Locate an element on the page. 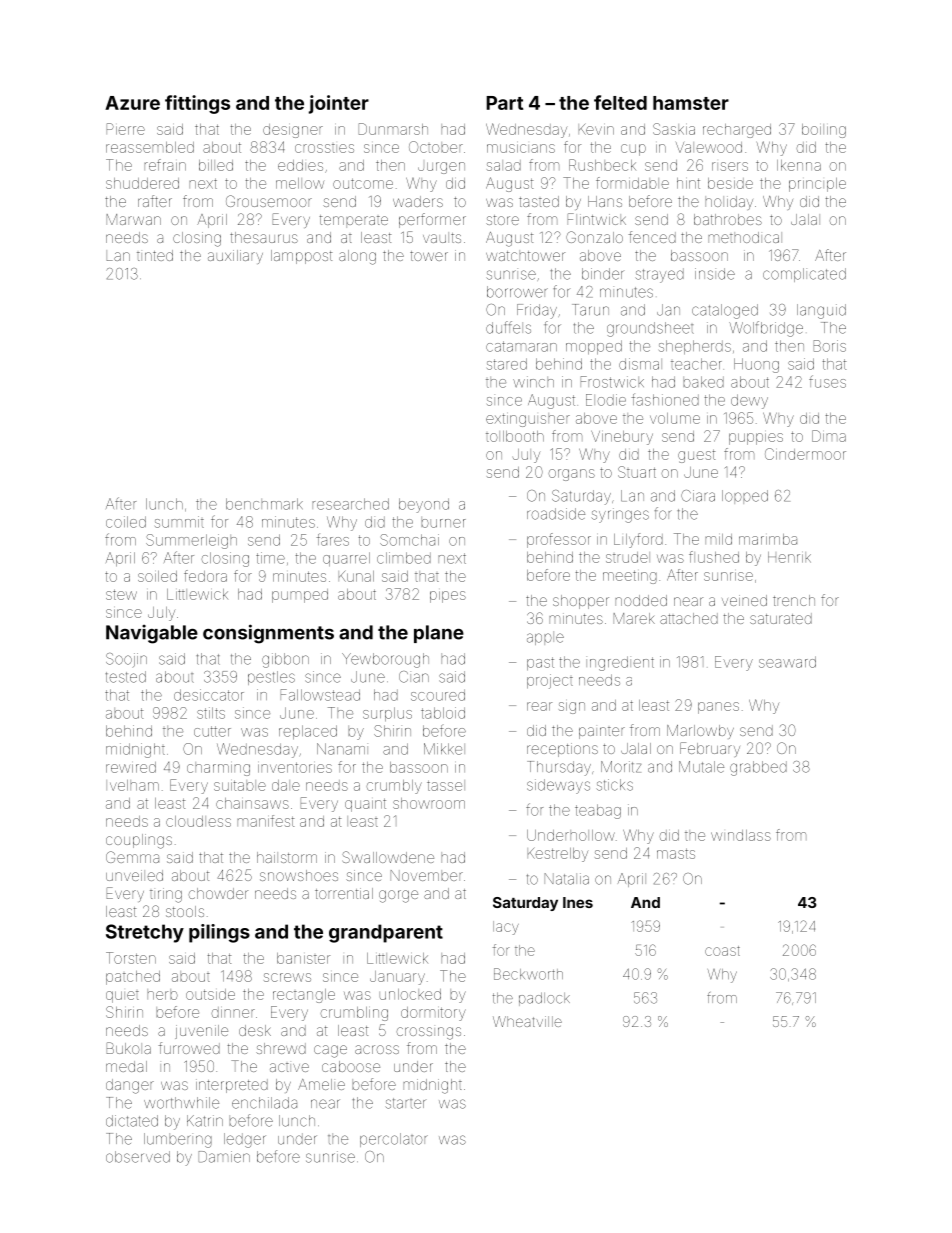 Image resolution: width=952 pixels, height=1233 pixels. complicated is located at coordinates (804, 275).
